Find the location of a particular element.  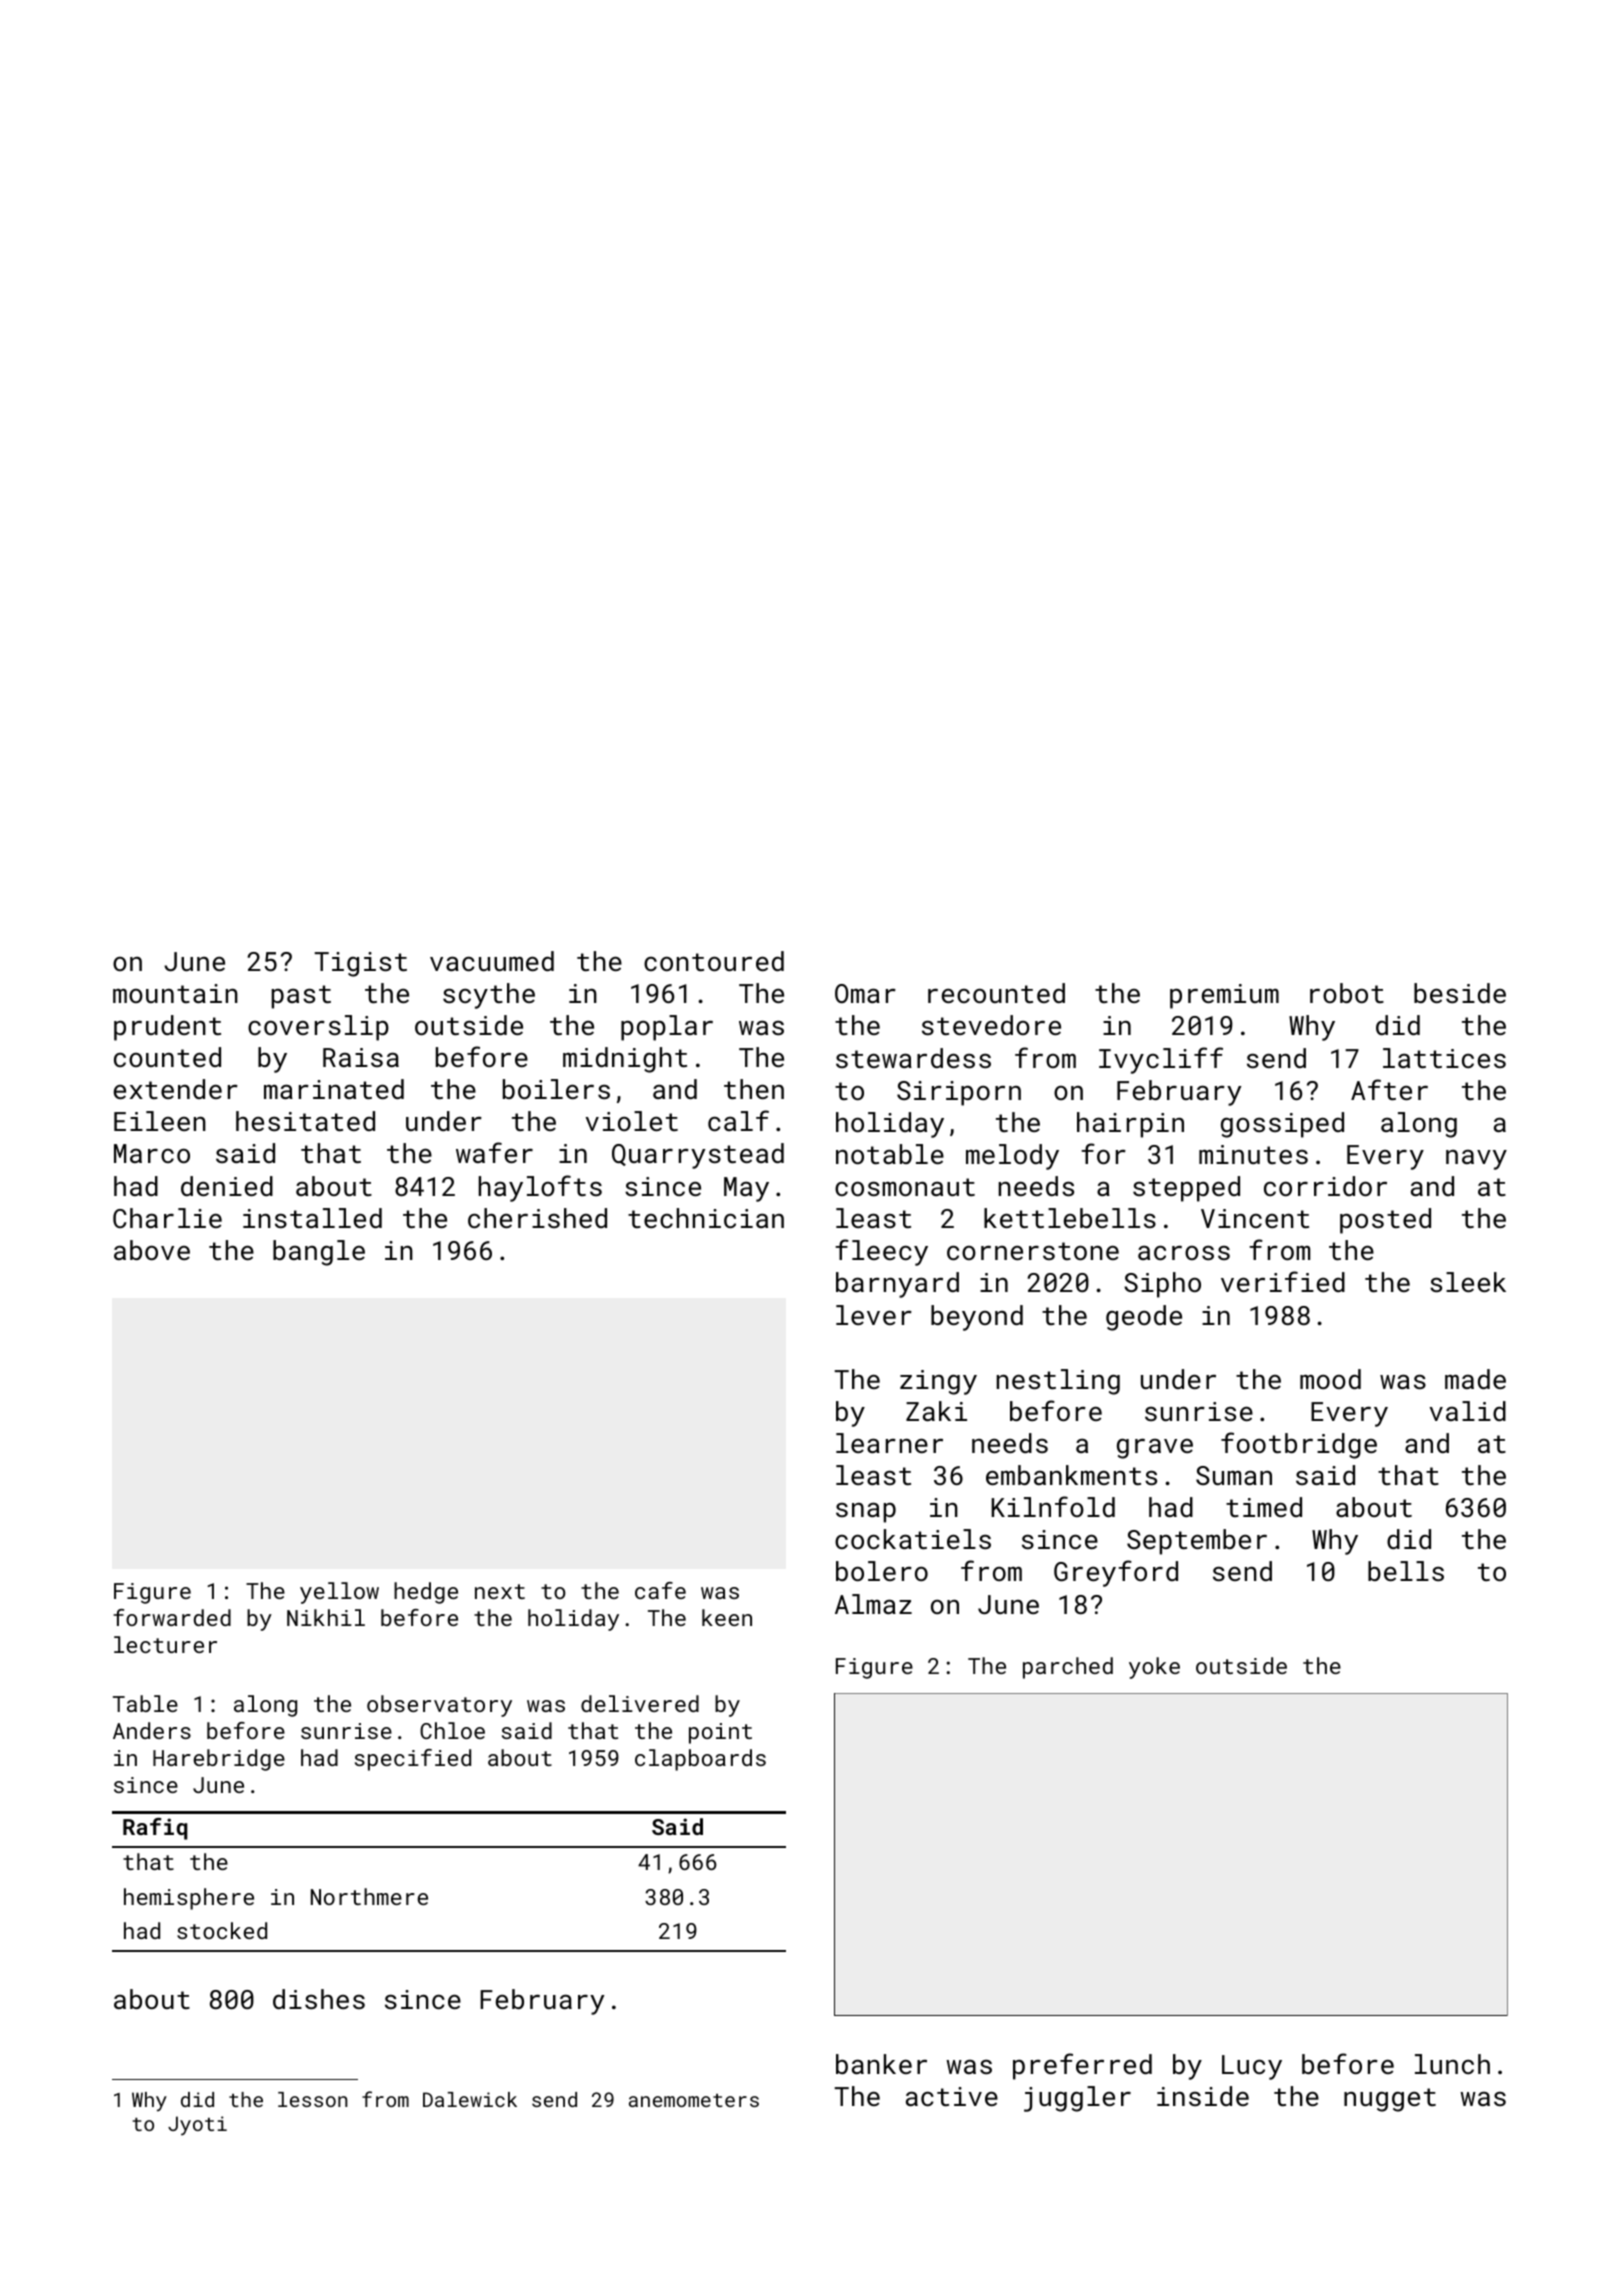

vacuumed is located at coordinates (492, 961).
